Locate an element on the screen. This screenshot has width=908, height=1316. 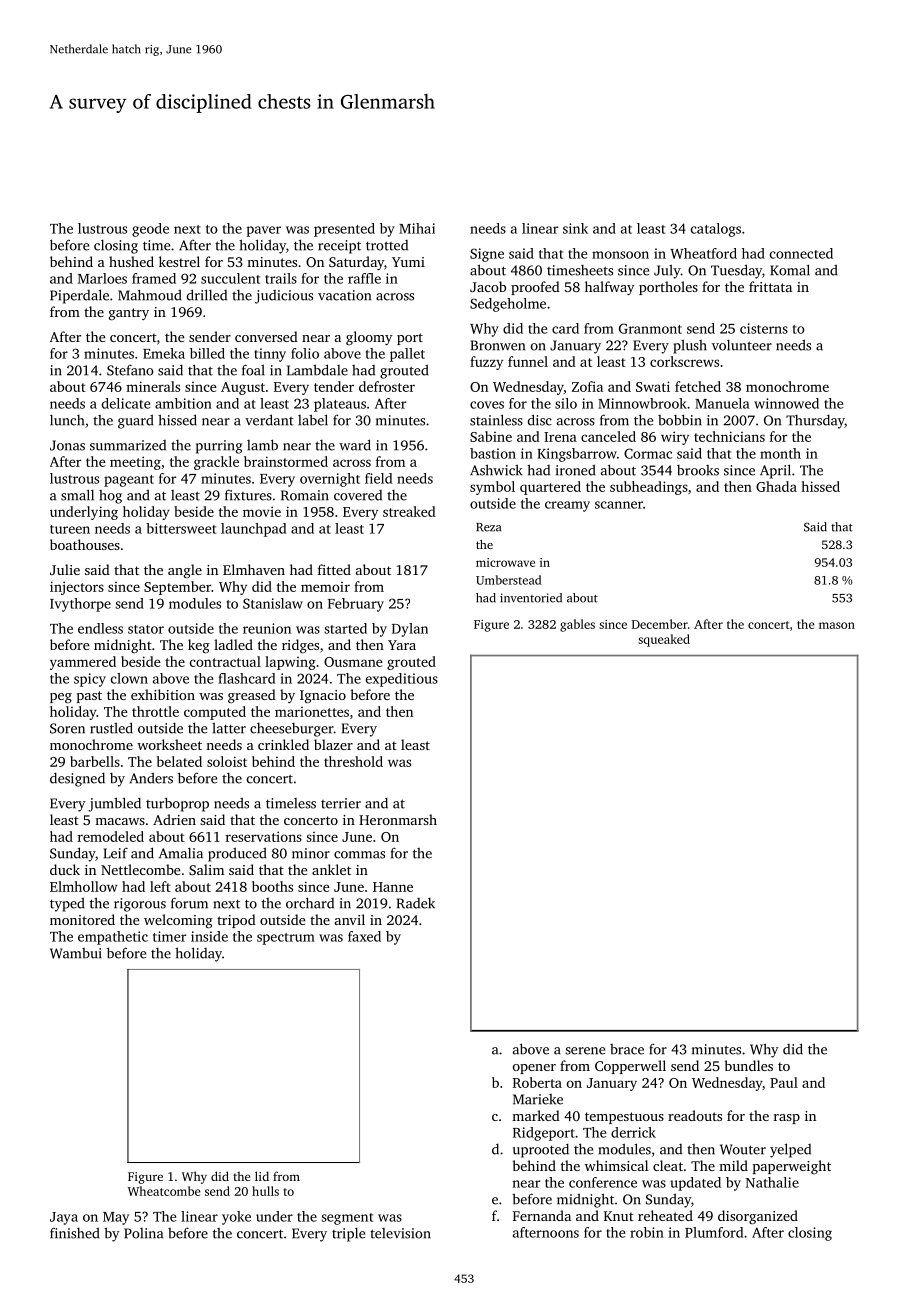
kestrel is located at coordinates (179, 261).
